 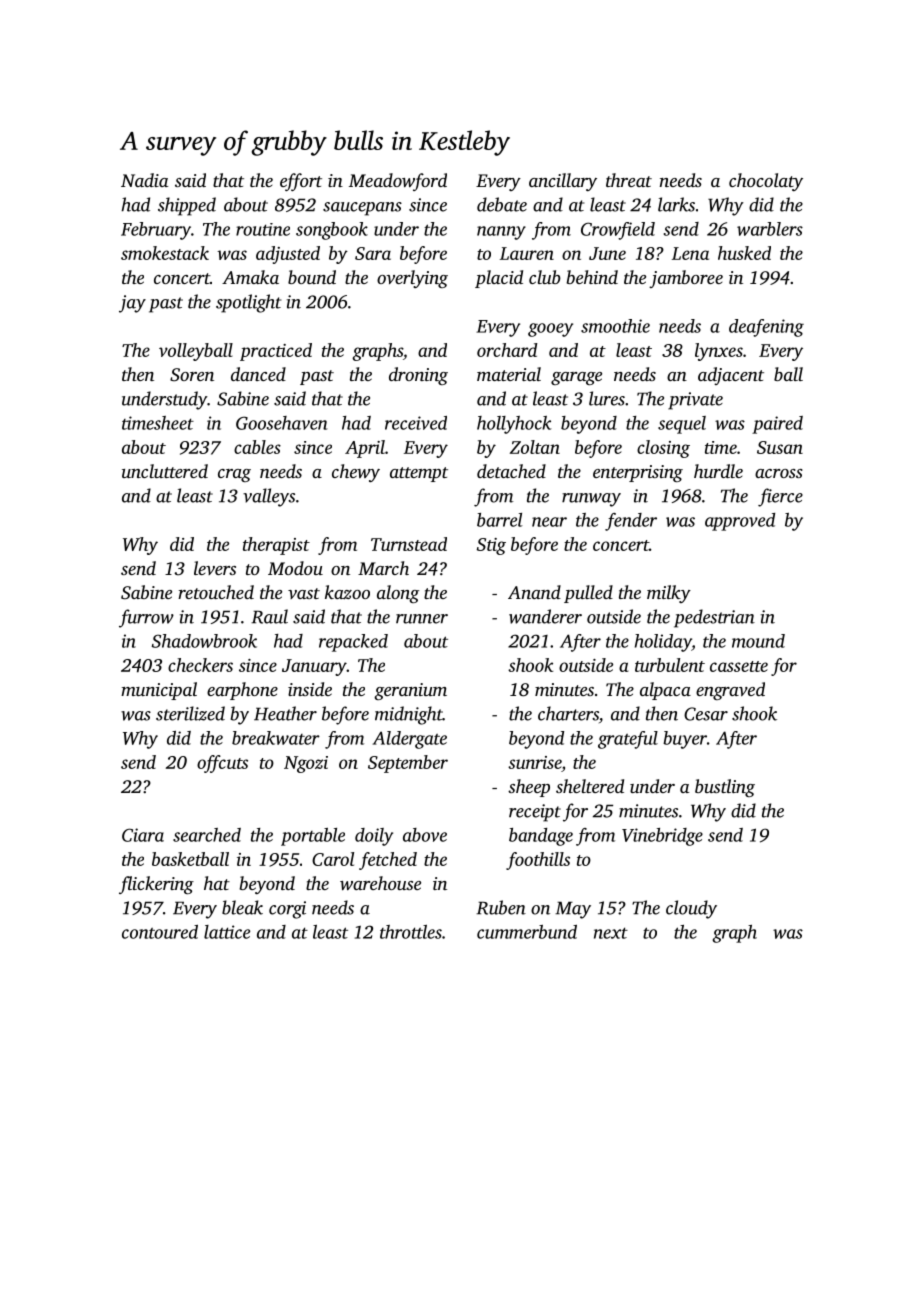 What do you see at coordinates (758, 641) in the screenshot?
I see `mound` at bounding box center [758, 641].
